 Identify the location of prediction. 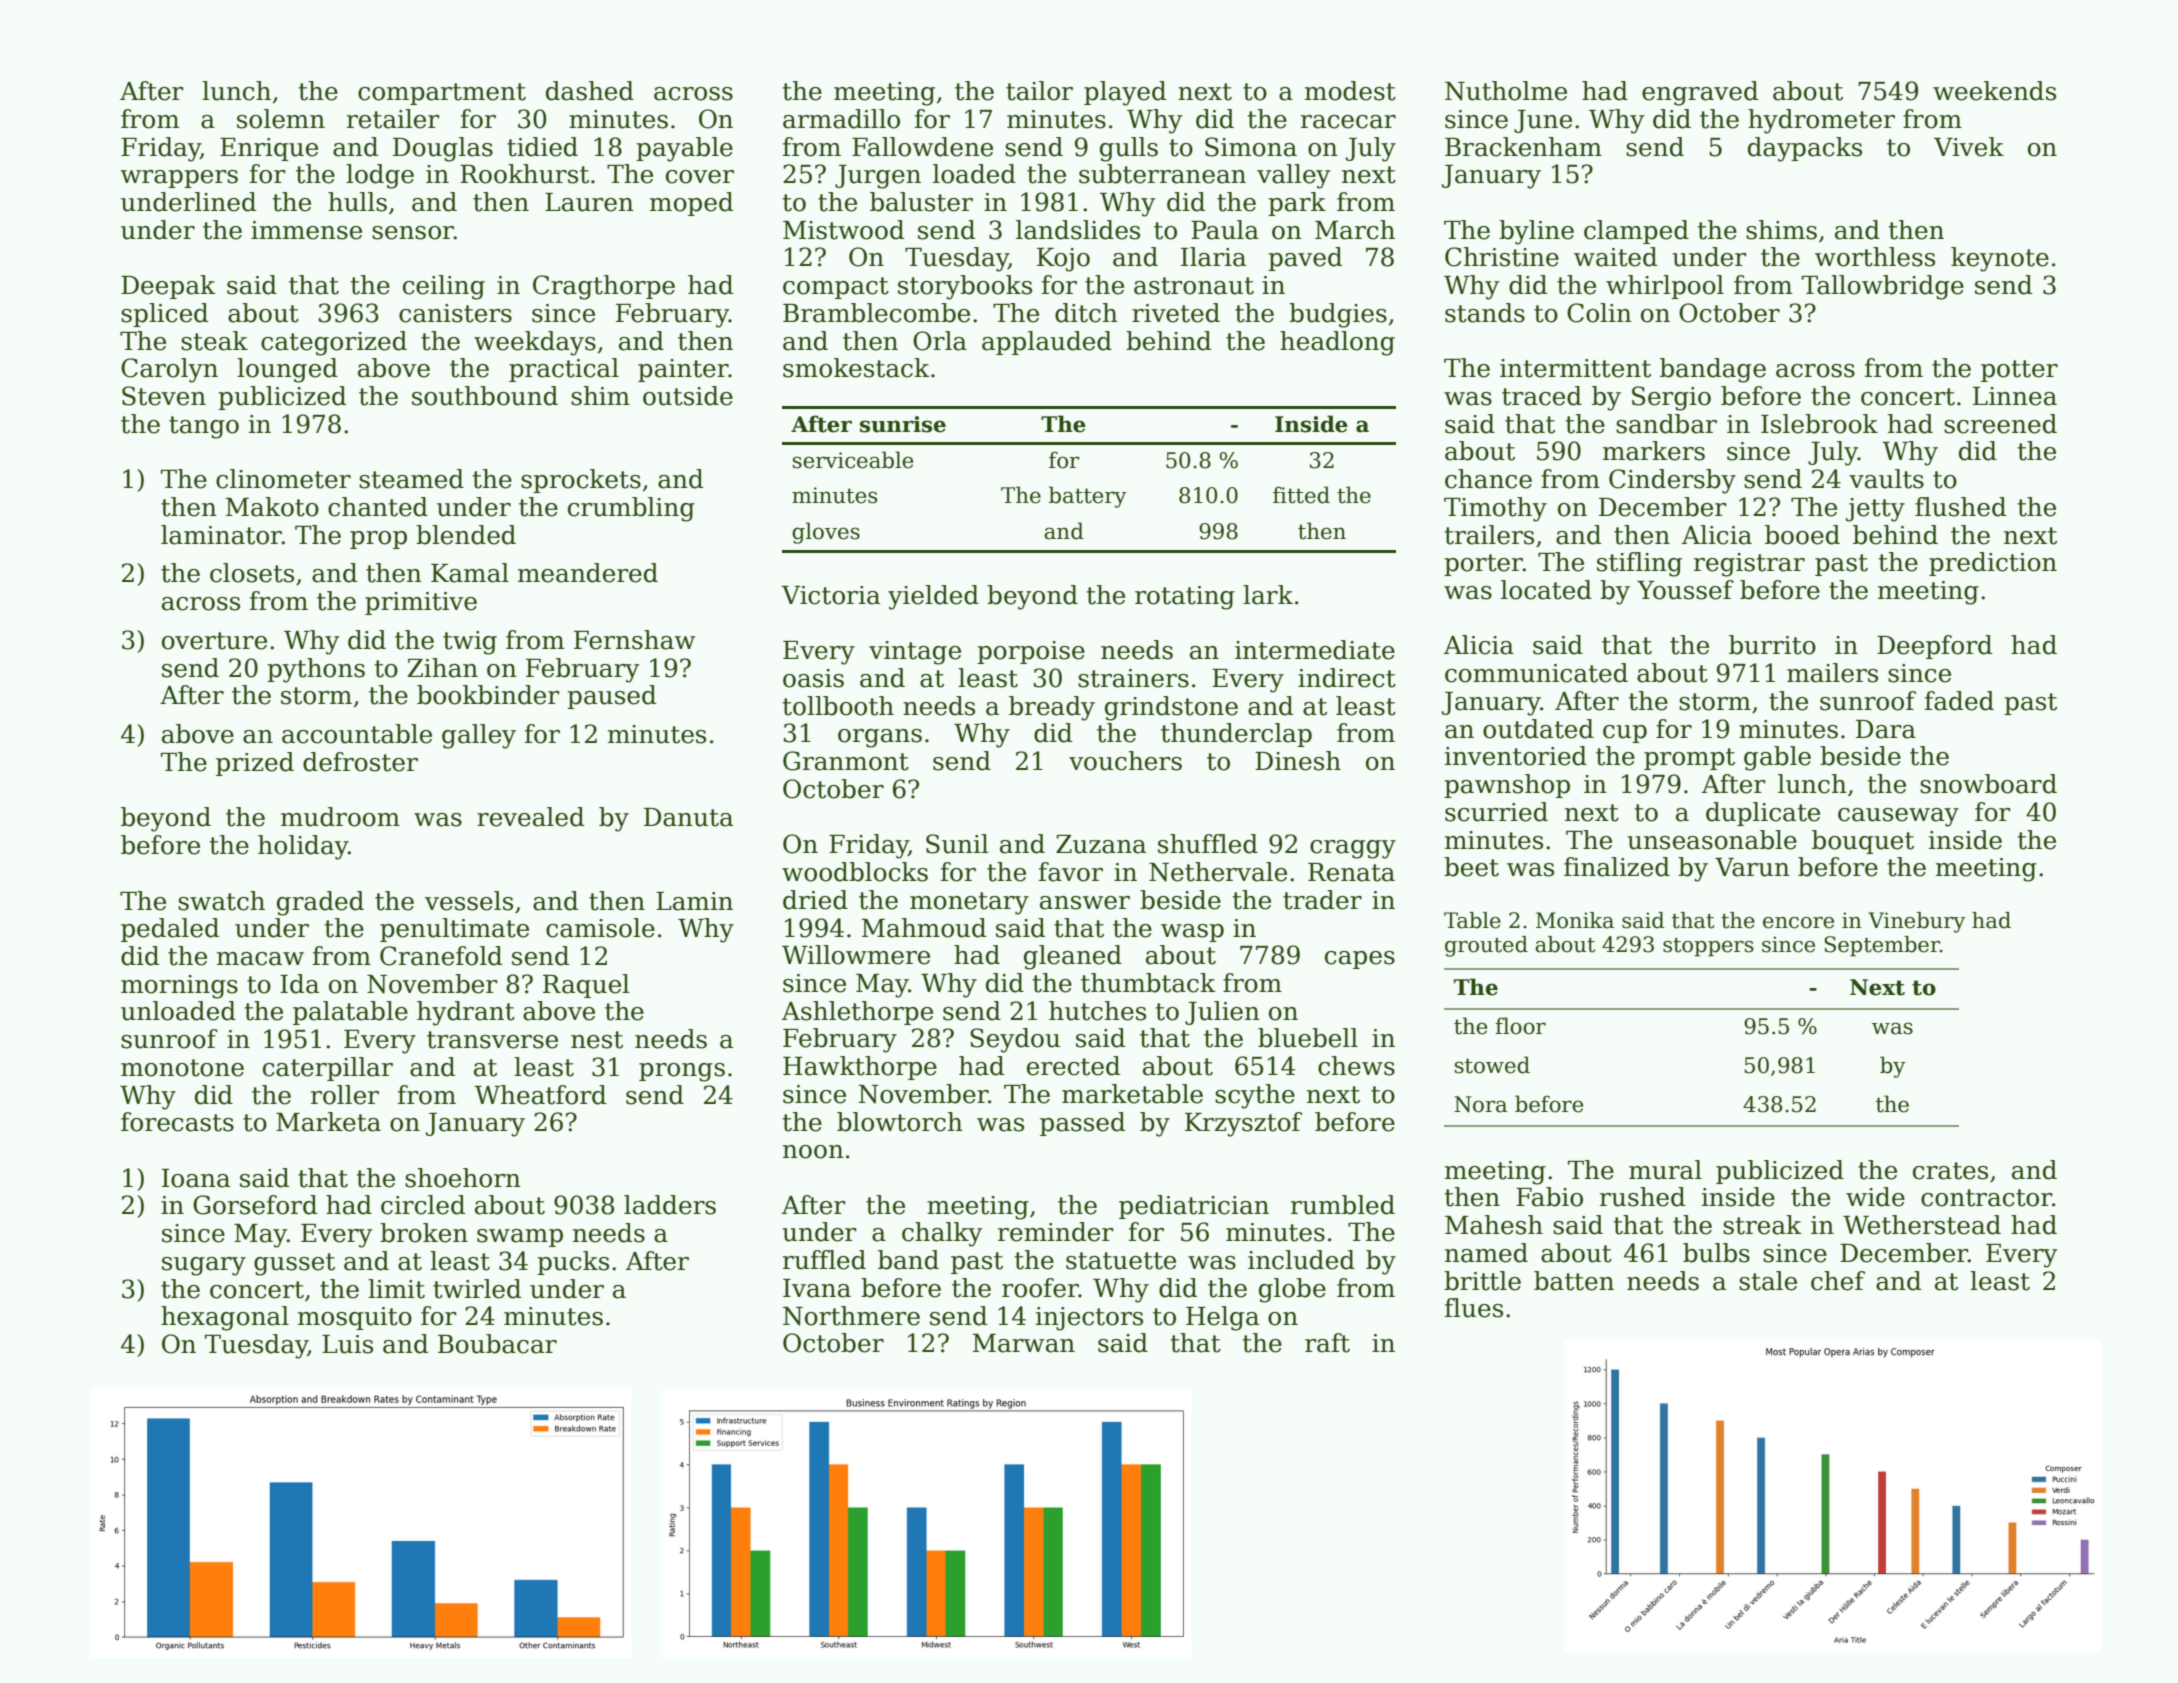
(1993, 564).
